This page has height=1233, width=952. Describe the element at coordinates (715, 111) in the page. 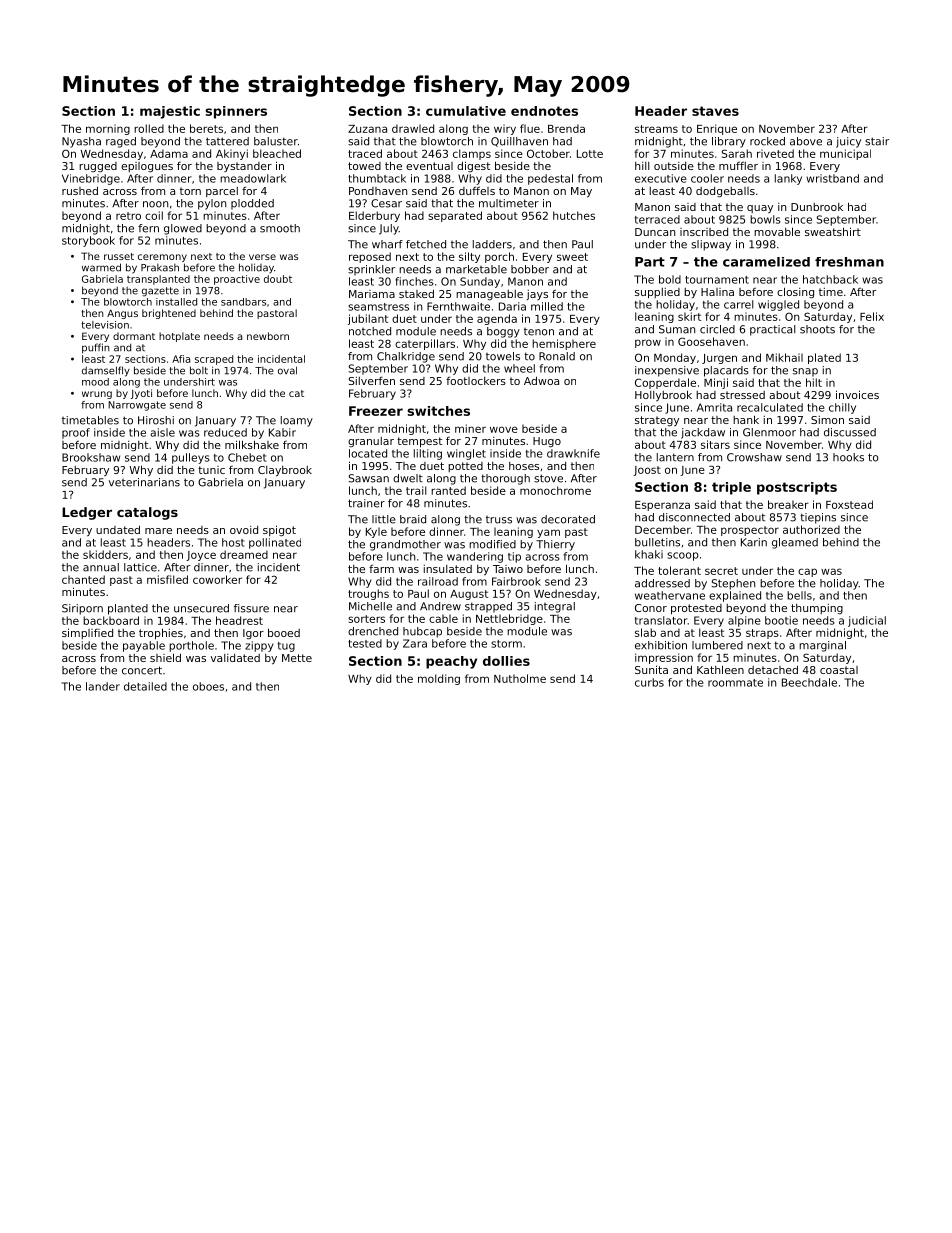

I see `staves` at that location.
